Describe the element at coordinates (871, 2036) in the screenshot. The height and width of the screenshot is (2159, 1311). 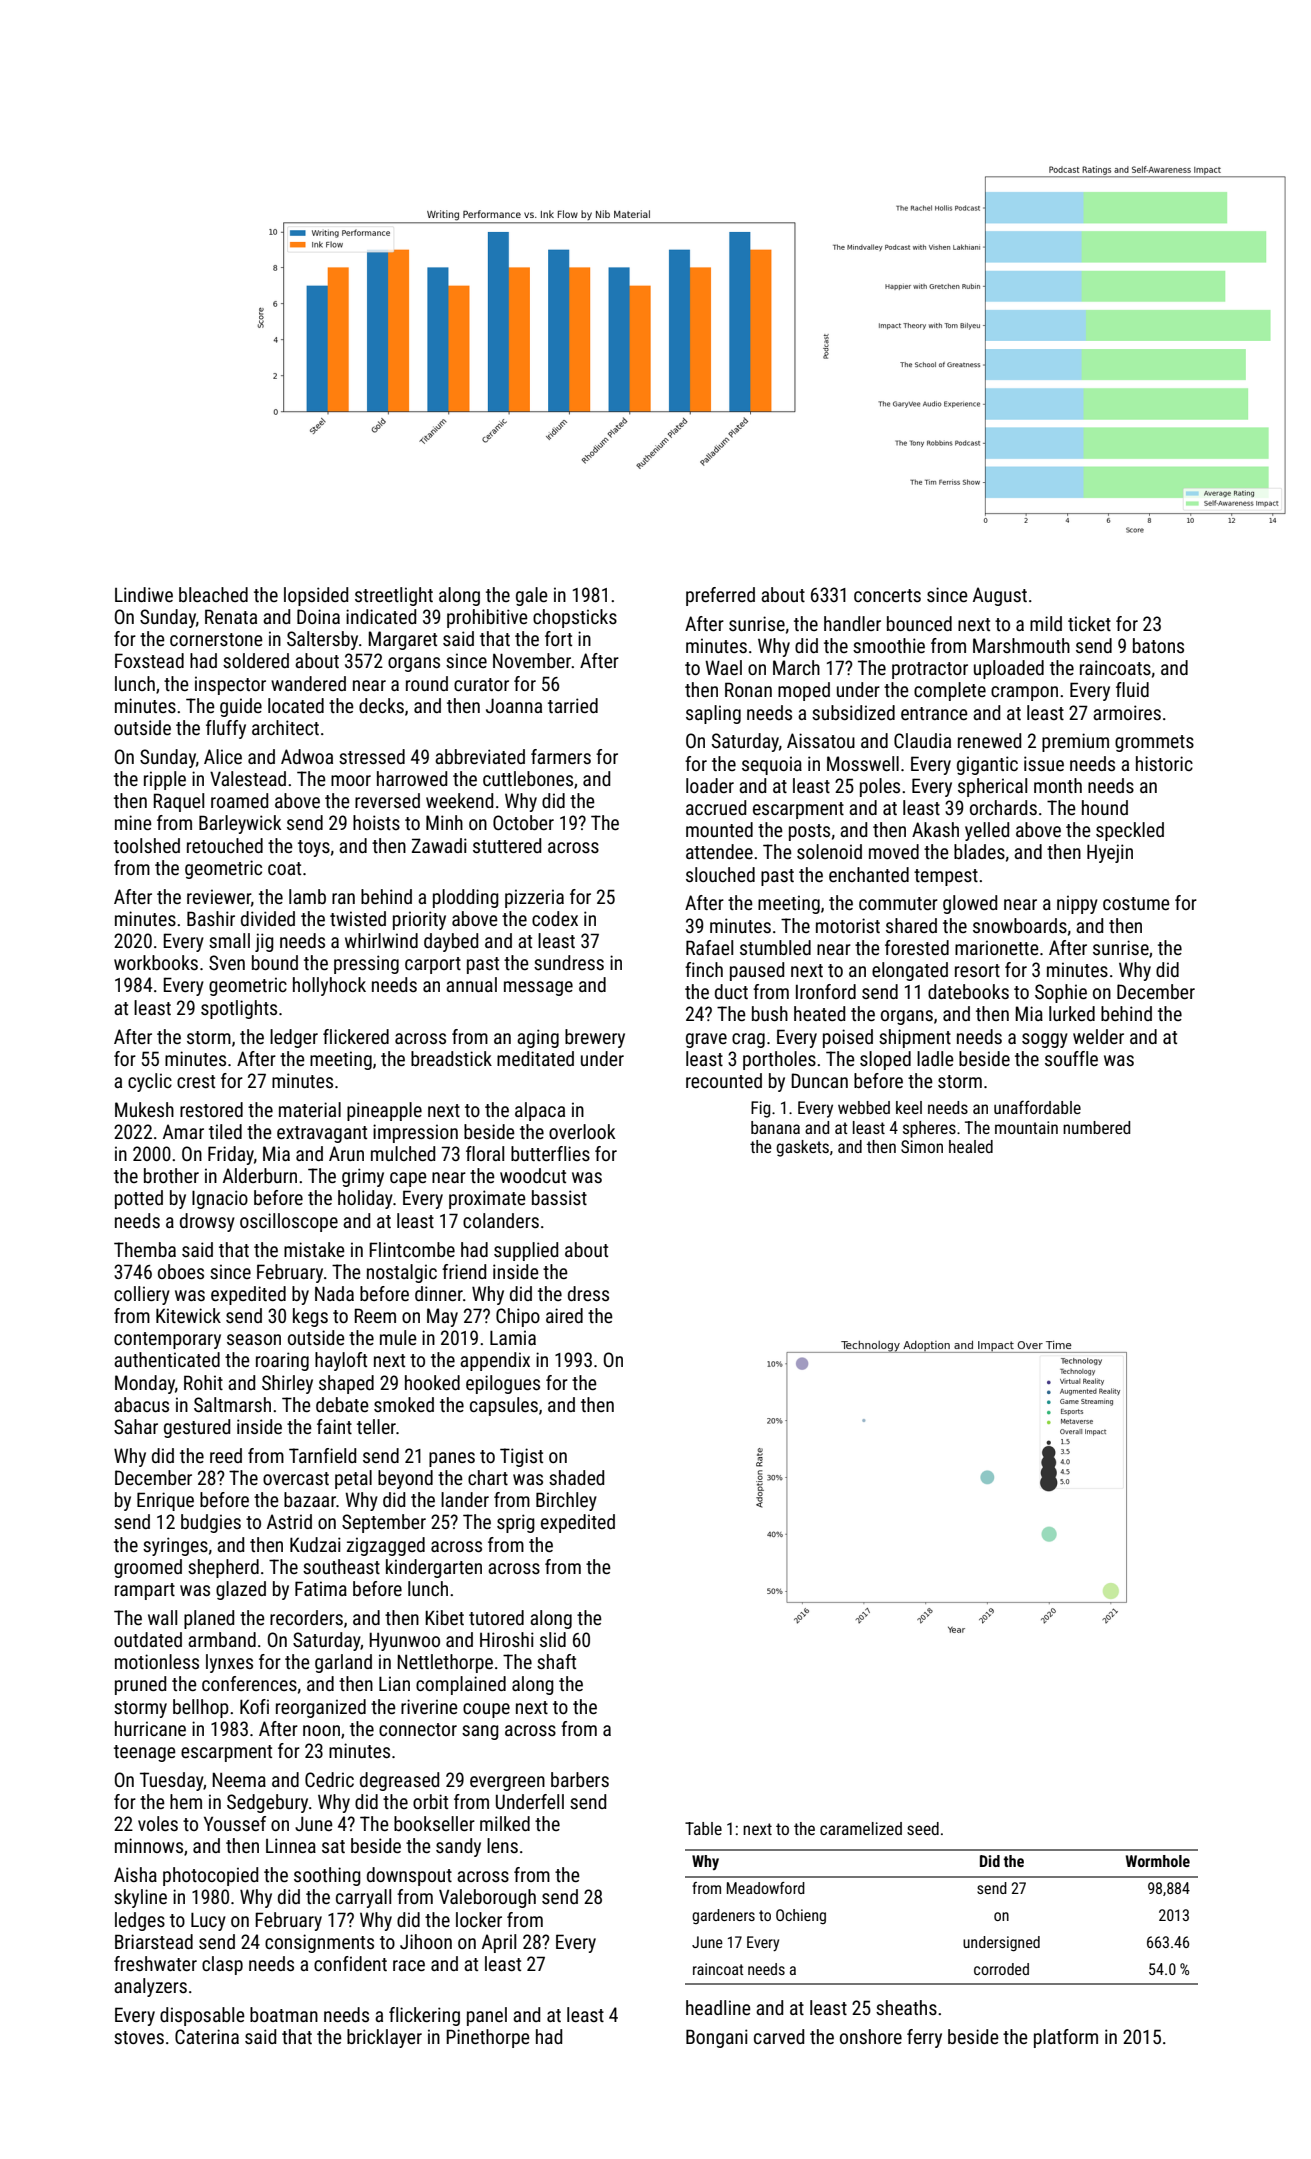
I see `onshore` at that location.
